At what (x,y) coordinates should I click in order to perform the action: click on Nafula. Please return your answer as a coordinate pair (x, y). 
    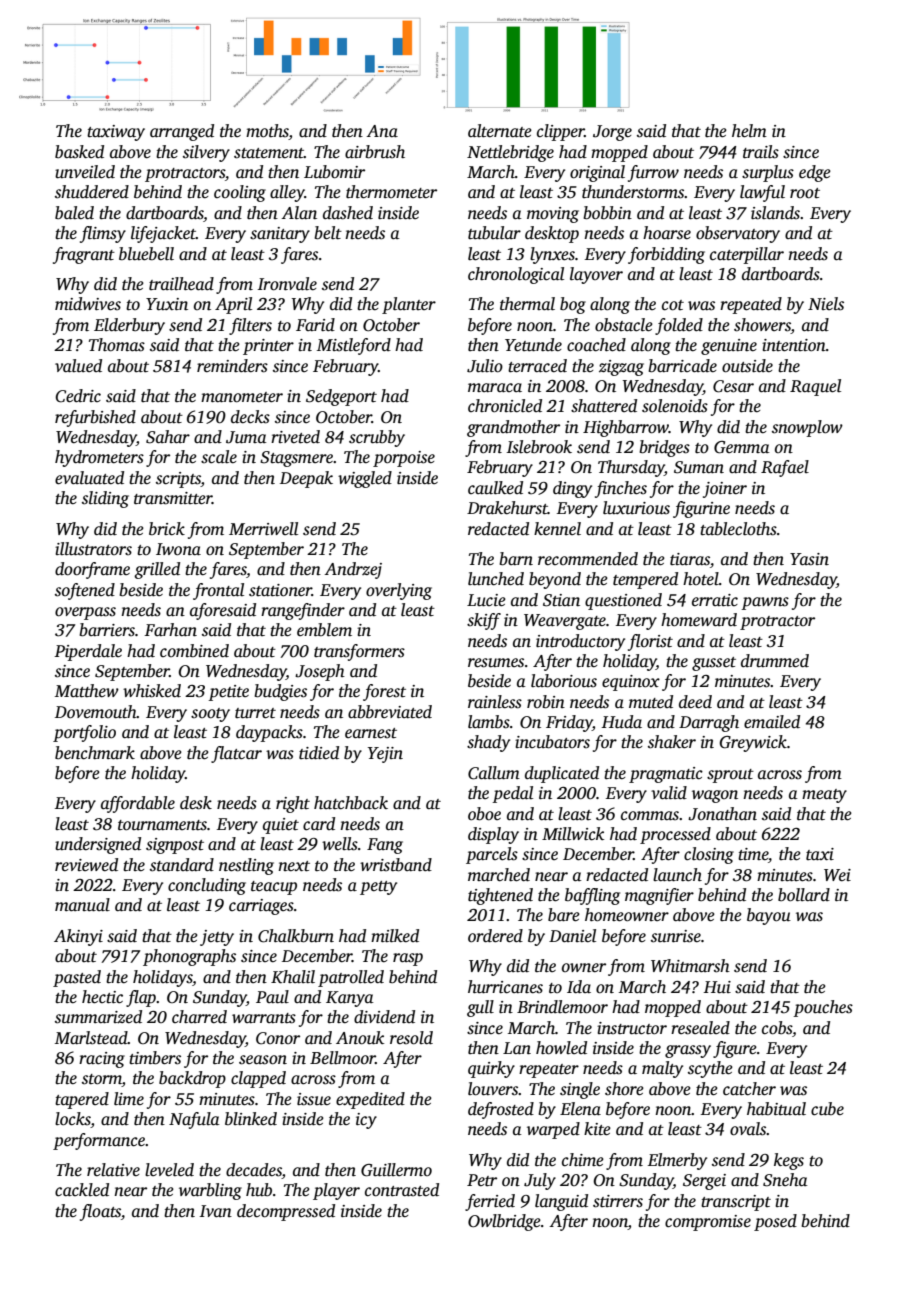
    Looking at the image, I should click on (194, 1120).
